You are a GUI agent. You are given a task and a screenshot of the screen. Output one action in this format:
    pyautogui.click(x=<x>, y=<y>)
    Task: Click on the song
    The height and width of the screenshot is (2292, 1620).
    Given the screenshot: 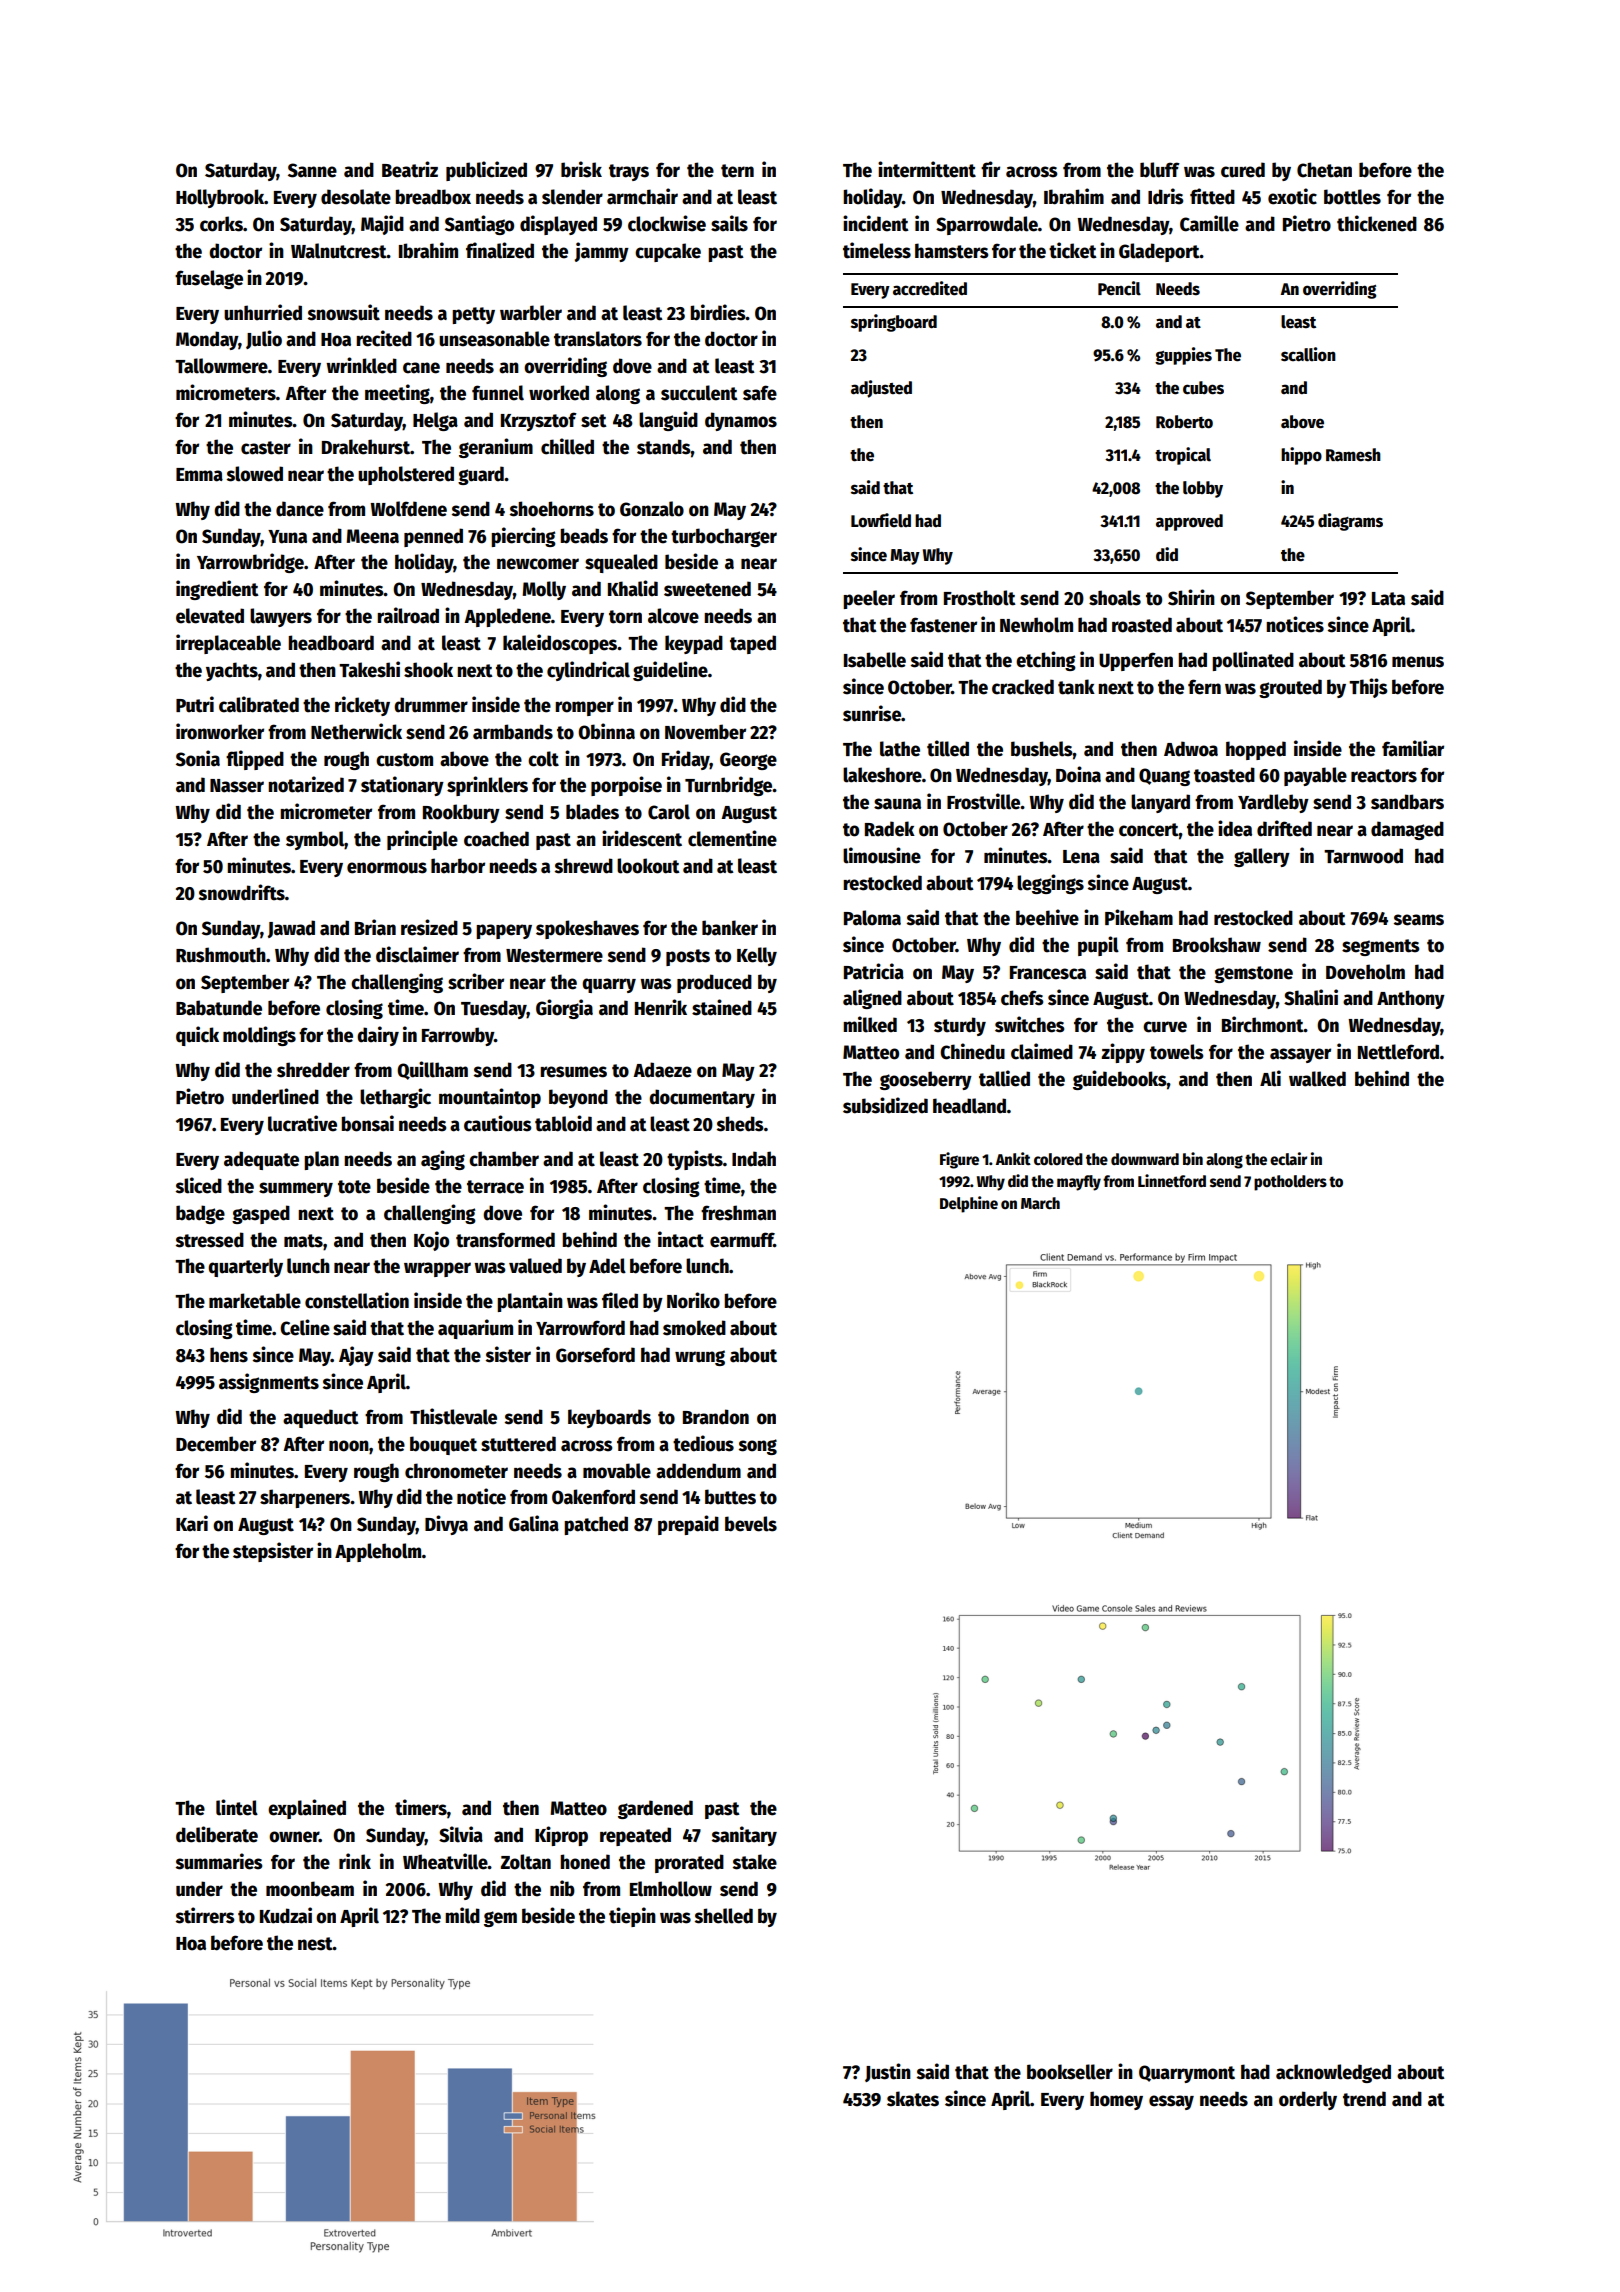 What is the action you would take?
    pyautogui.click(x=758, y=1447)
